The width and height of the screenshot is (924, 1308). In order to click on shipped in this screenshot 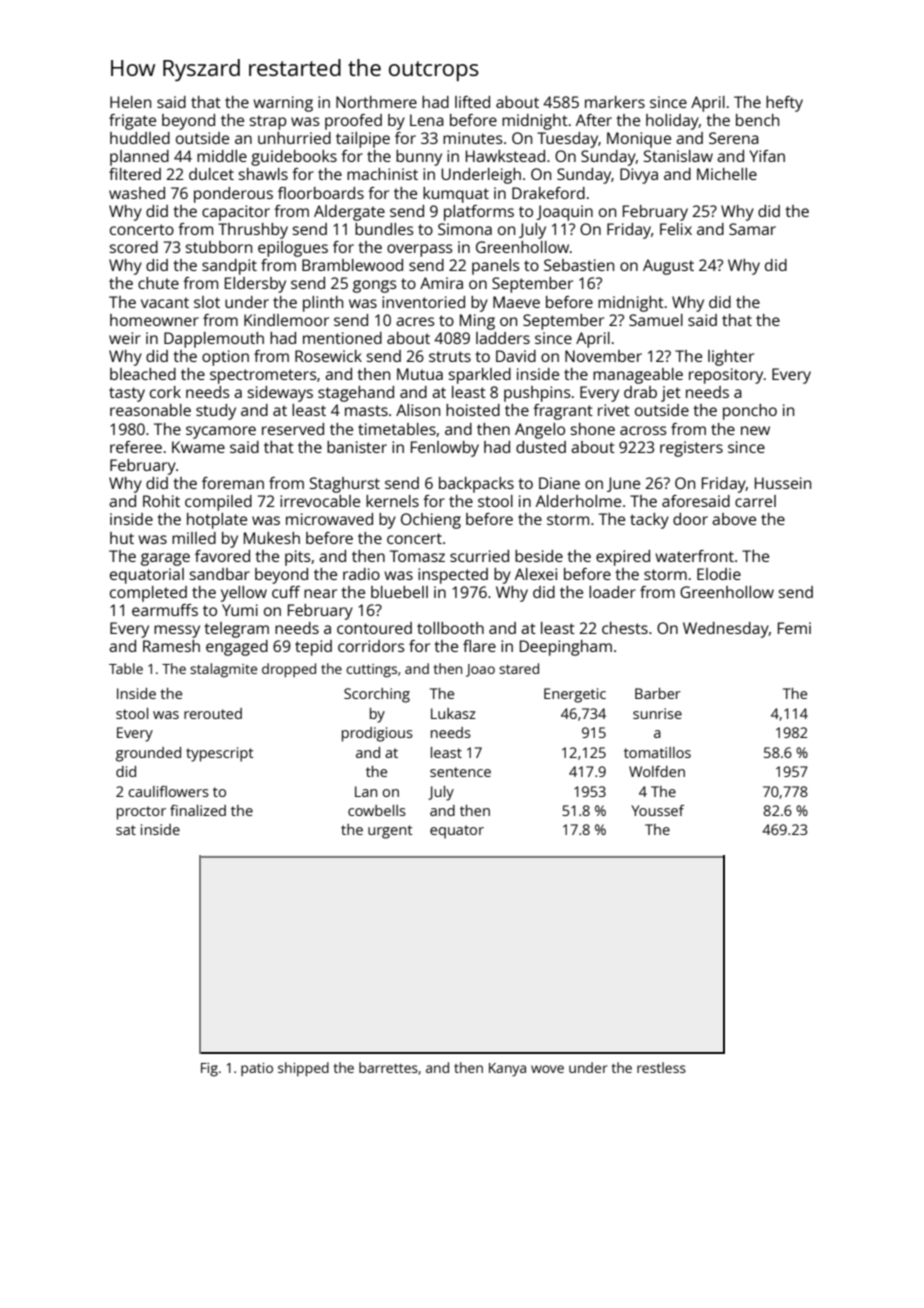, I will do `click(303, 1069)`.
